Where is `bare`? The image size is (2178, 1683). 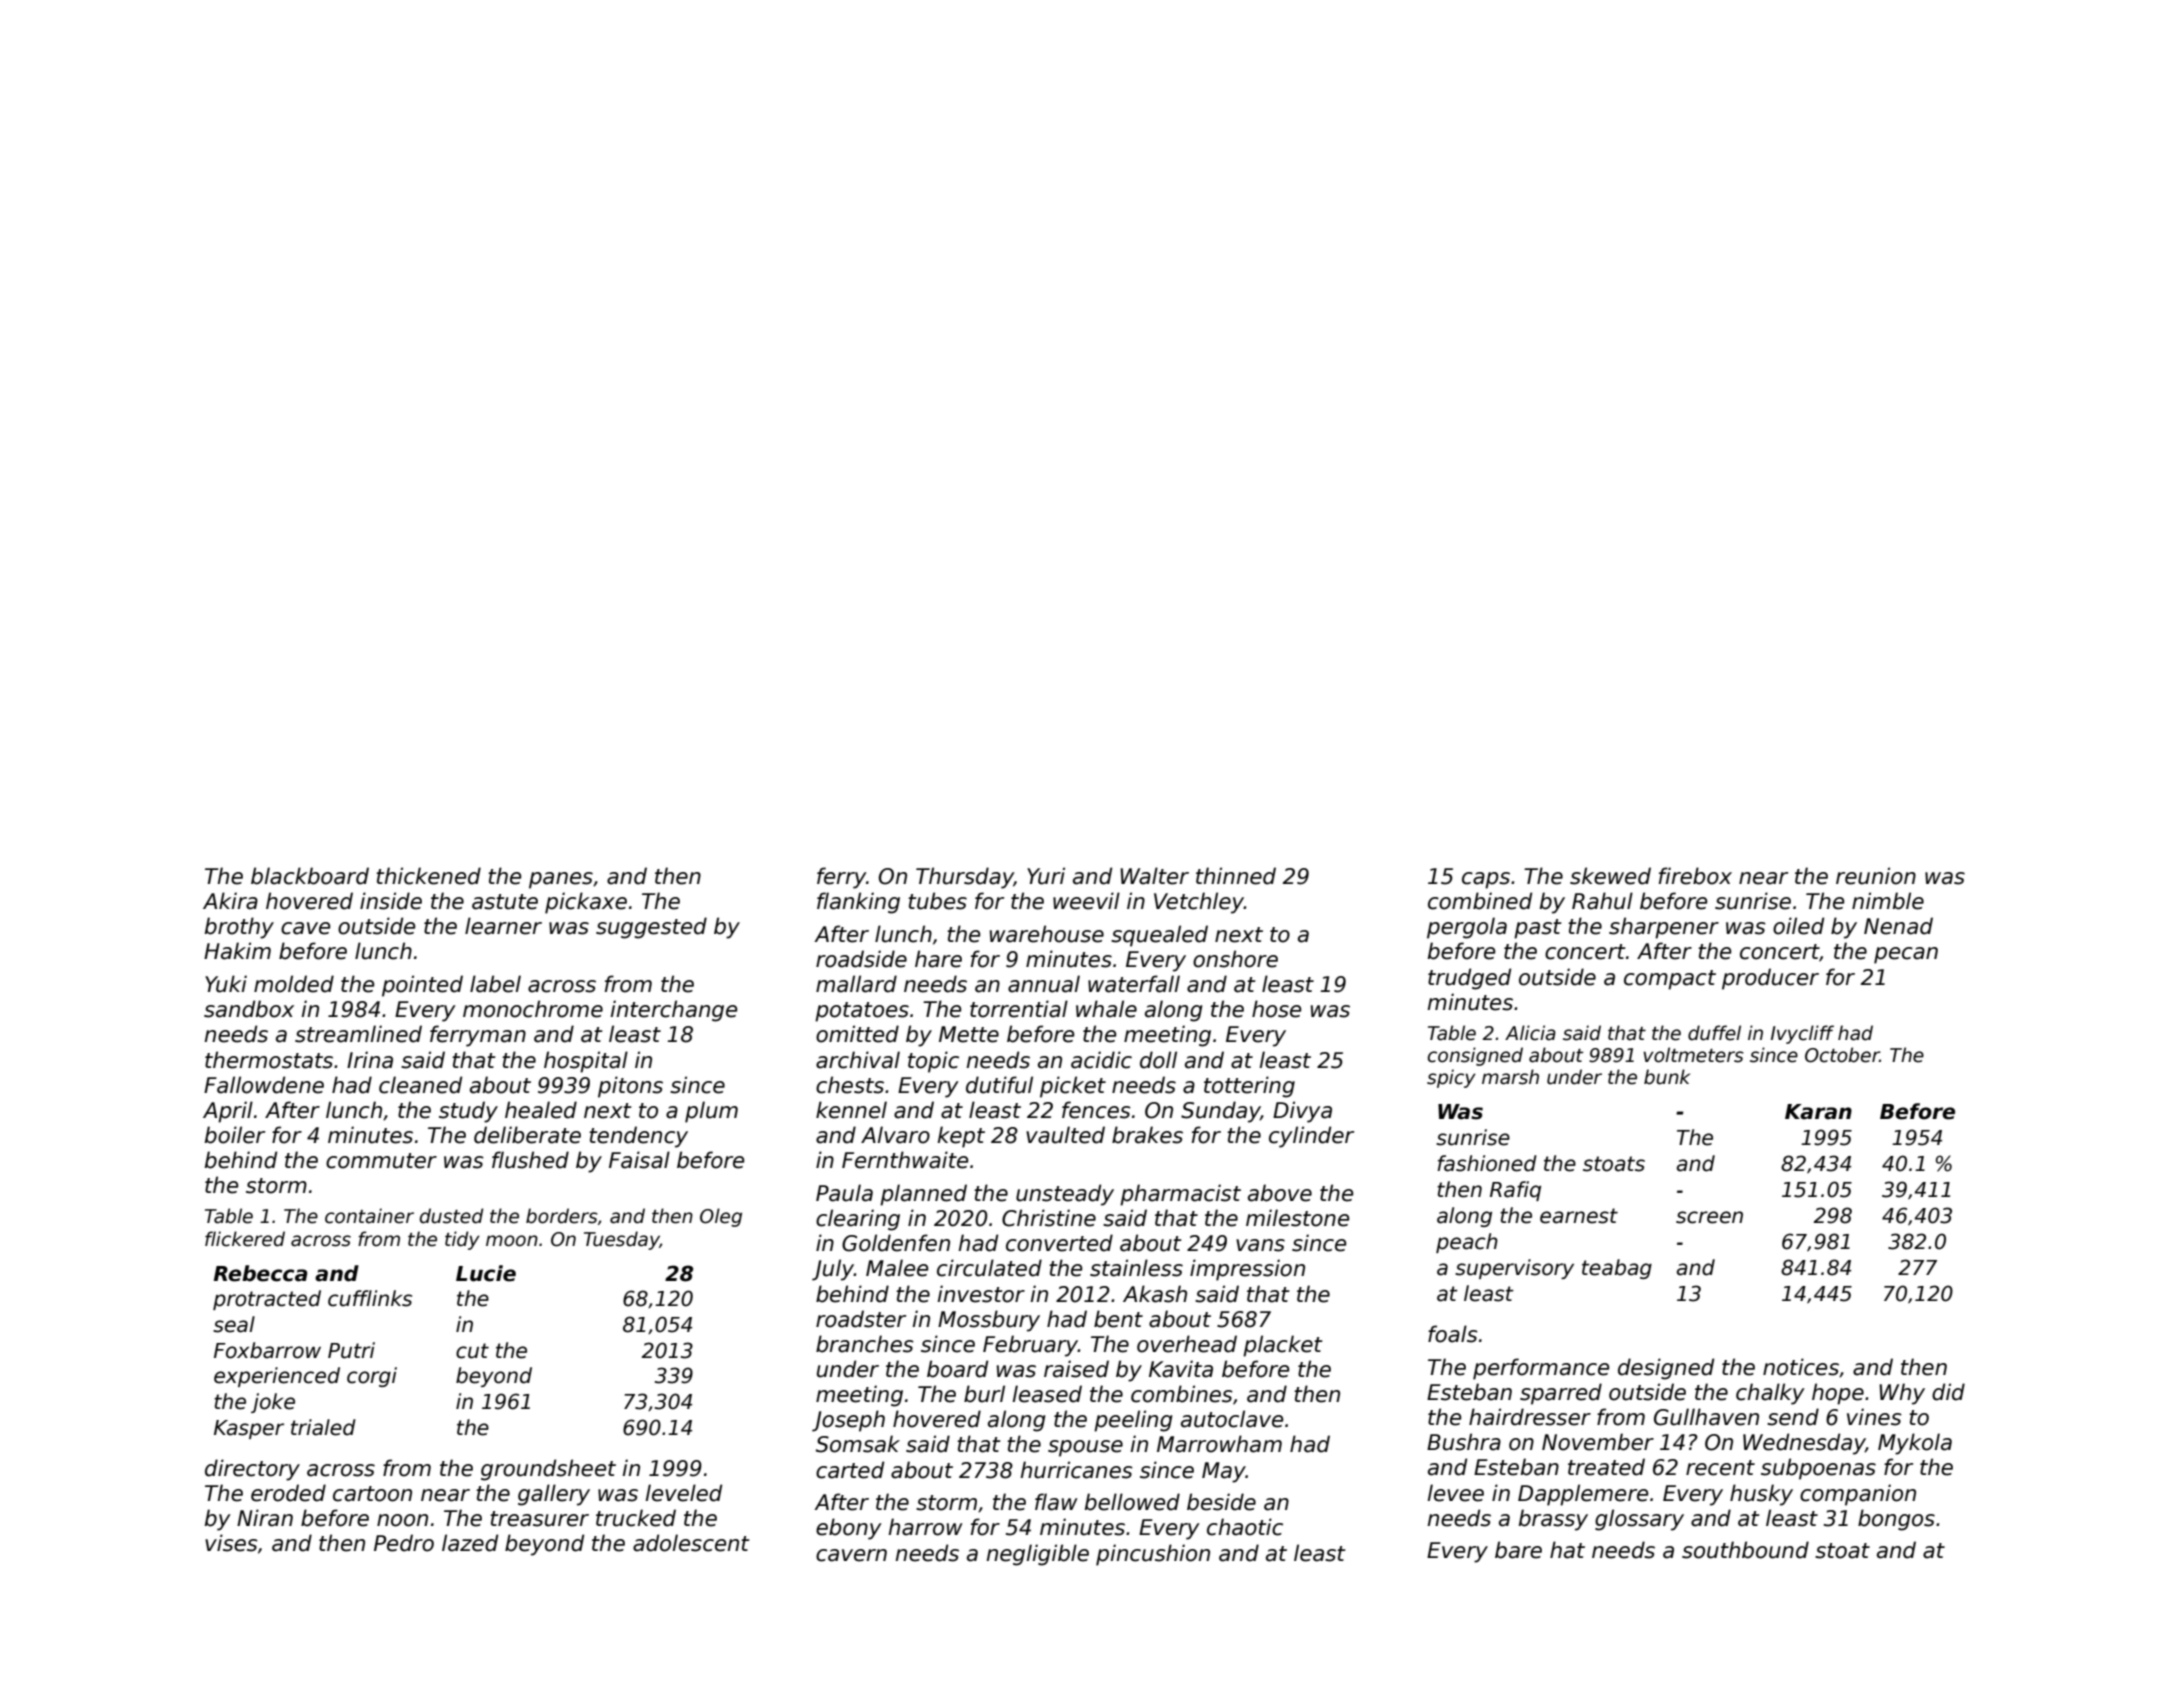 bare is located at coordinates (1518, 1550).
